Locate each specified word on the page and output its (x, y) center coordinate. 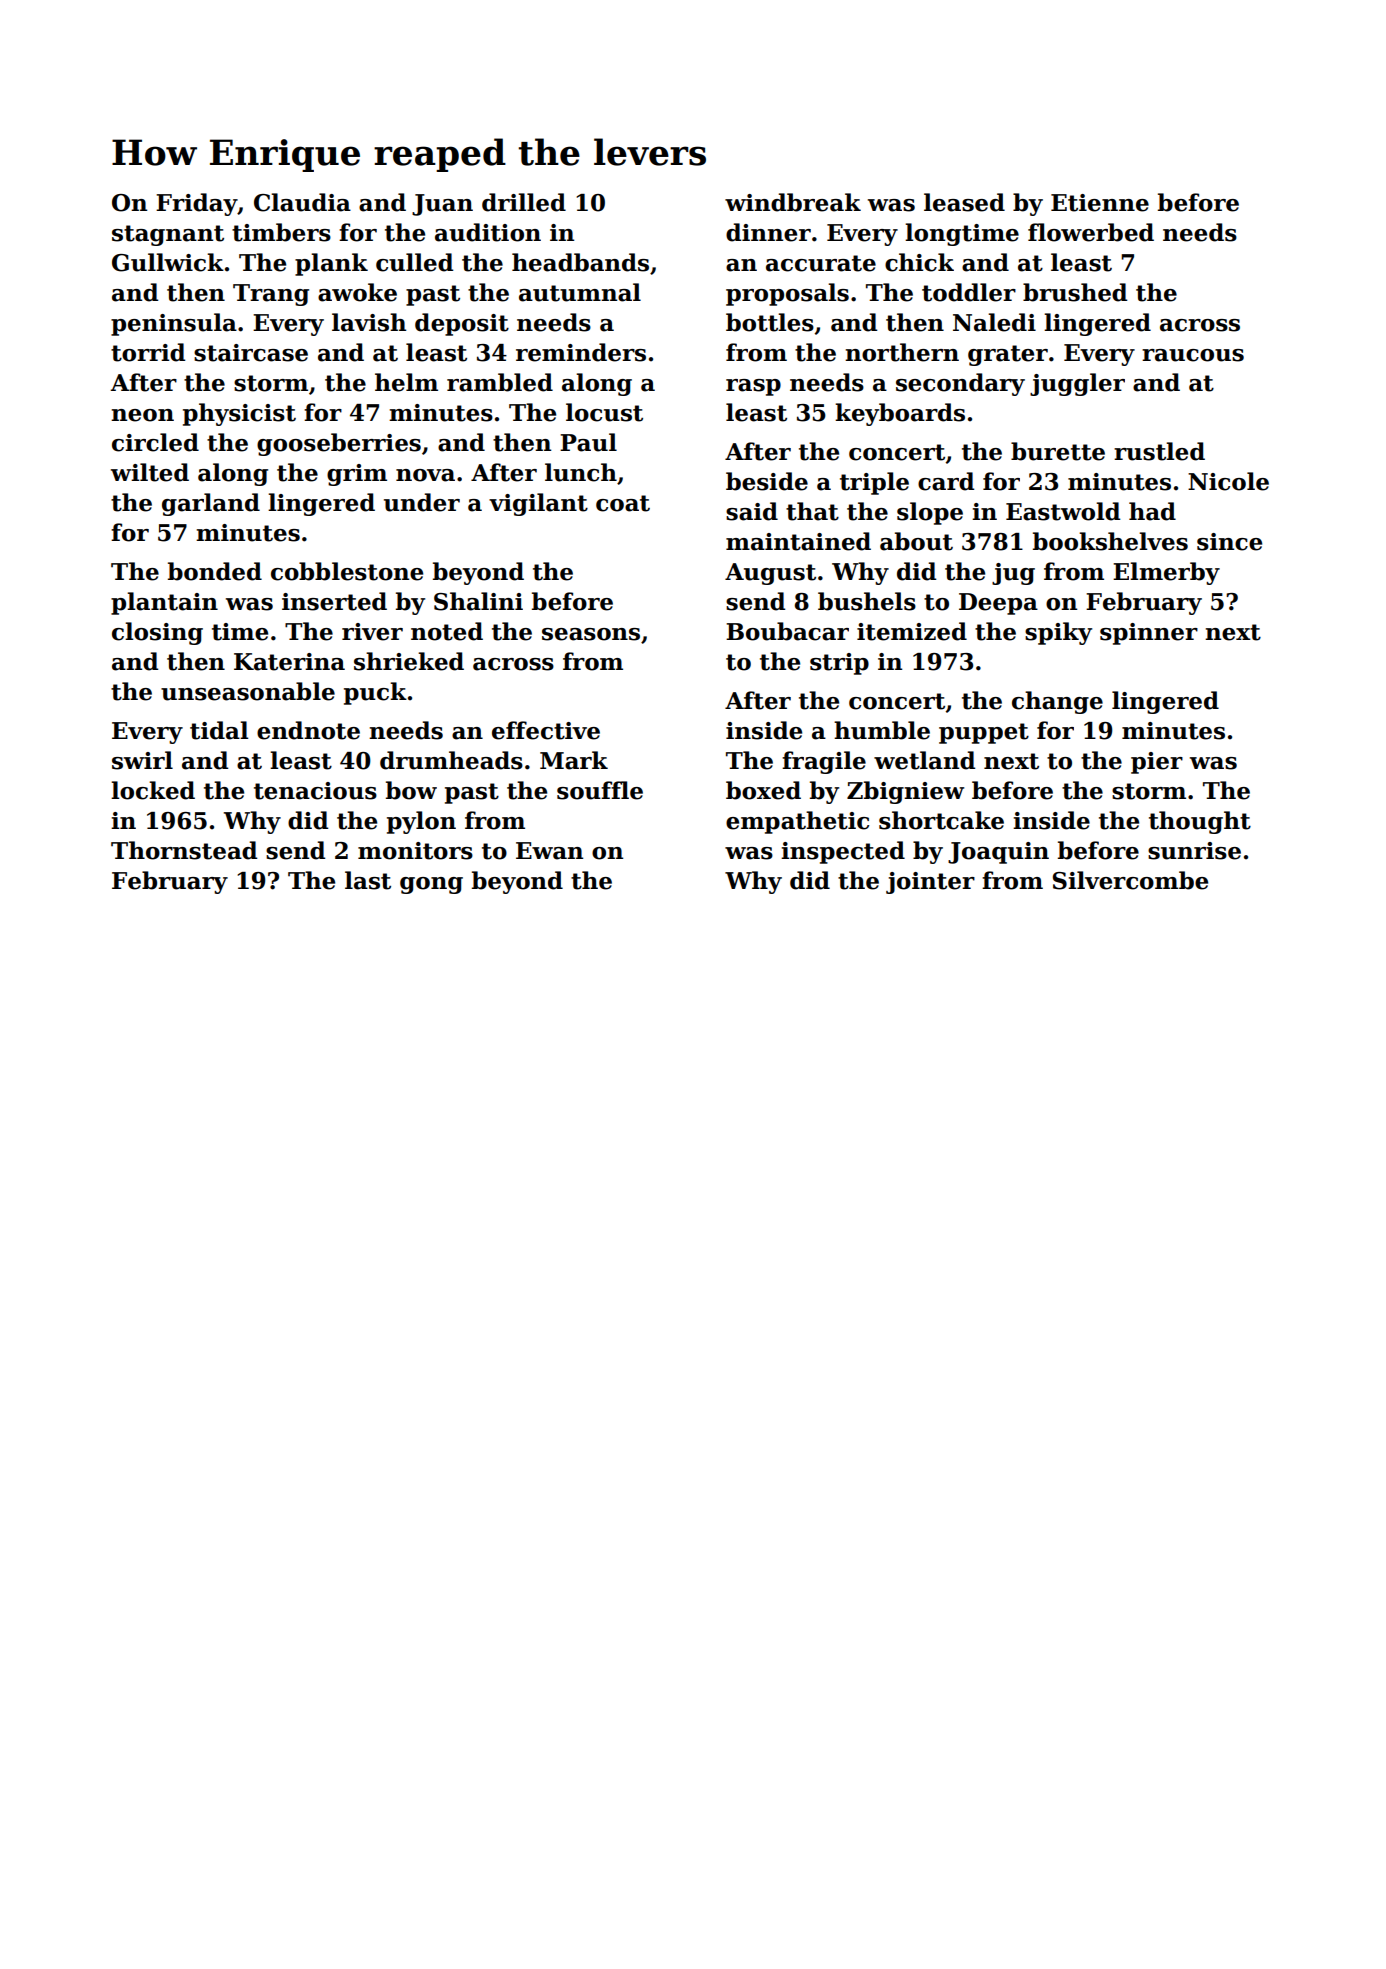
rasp (753, 387)
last (368, 880)
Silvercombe (1130, 880)
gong (431, 885)
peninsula (174, 324)
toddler (969, 292)
